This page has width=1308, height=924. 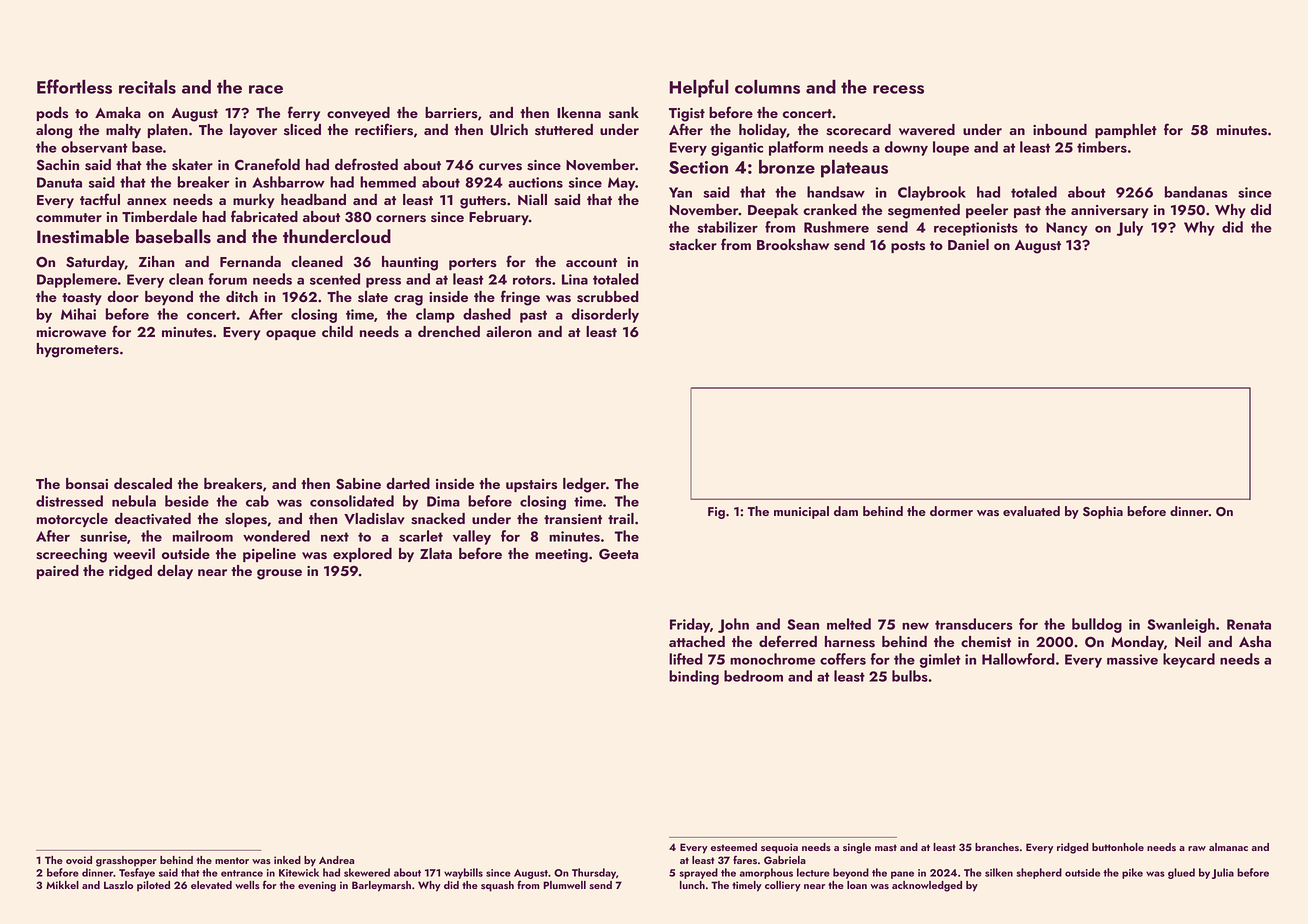 What do you see at coordinates (898, 89) in the page?
I see `recess` at bounding box center [898, 89].
